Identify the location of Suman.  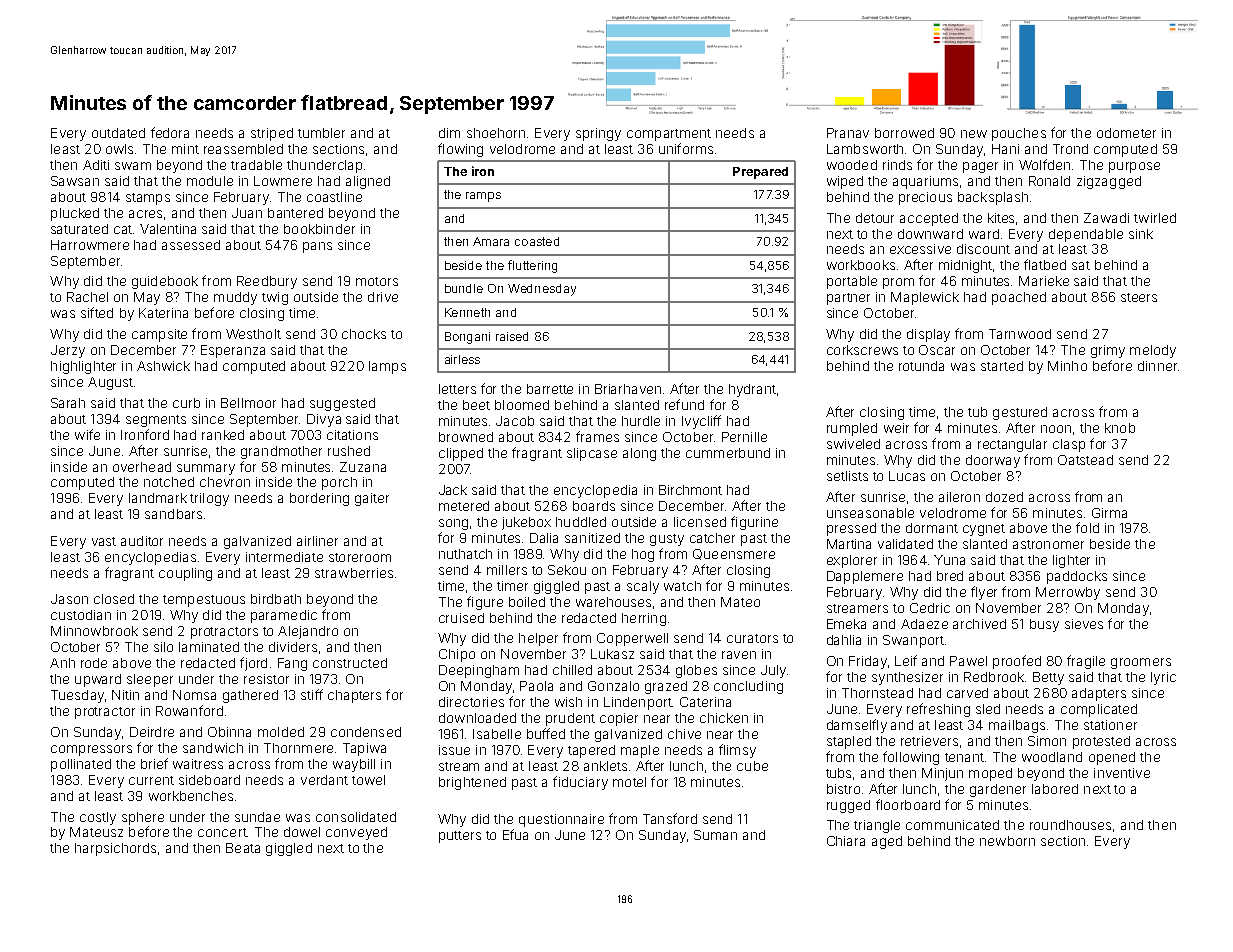
(715, 835).
